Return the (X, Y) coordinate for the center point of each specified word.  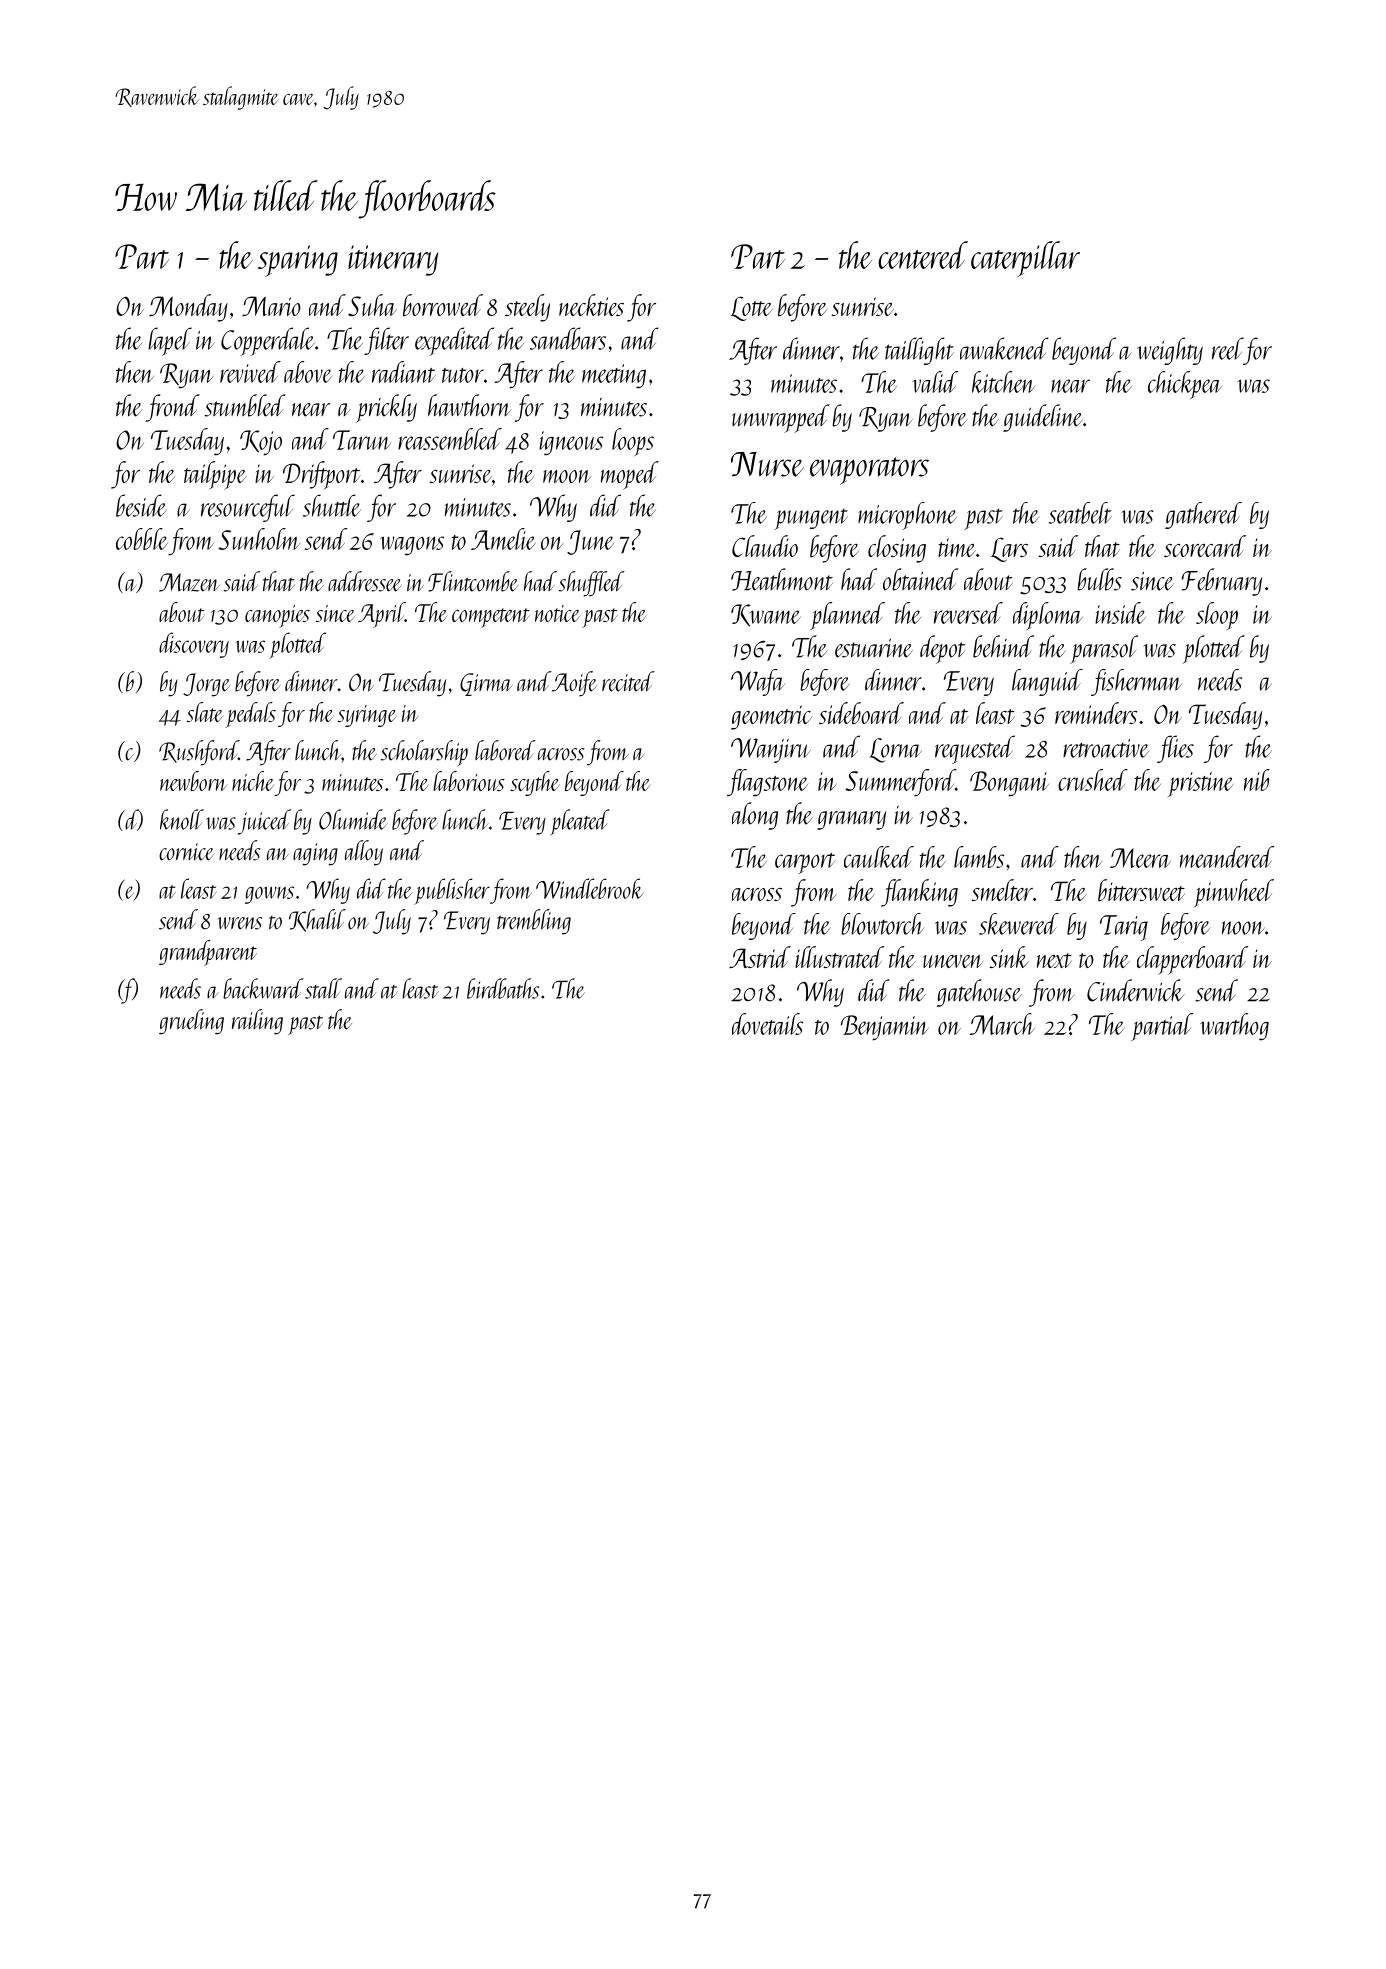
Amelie (503, 539)
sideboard (861, 713)
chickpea (1185, 385)
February (1222, 582)
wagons (412, 546)
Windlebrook (590, 888)
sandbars (568, 338)
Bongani (1009, 784)
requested (975, 749)
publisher (452, 891)
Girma (486, 684)
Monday (188, 308)
